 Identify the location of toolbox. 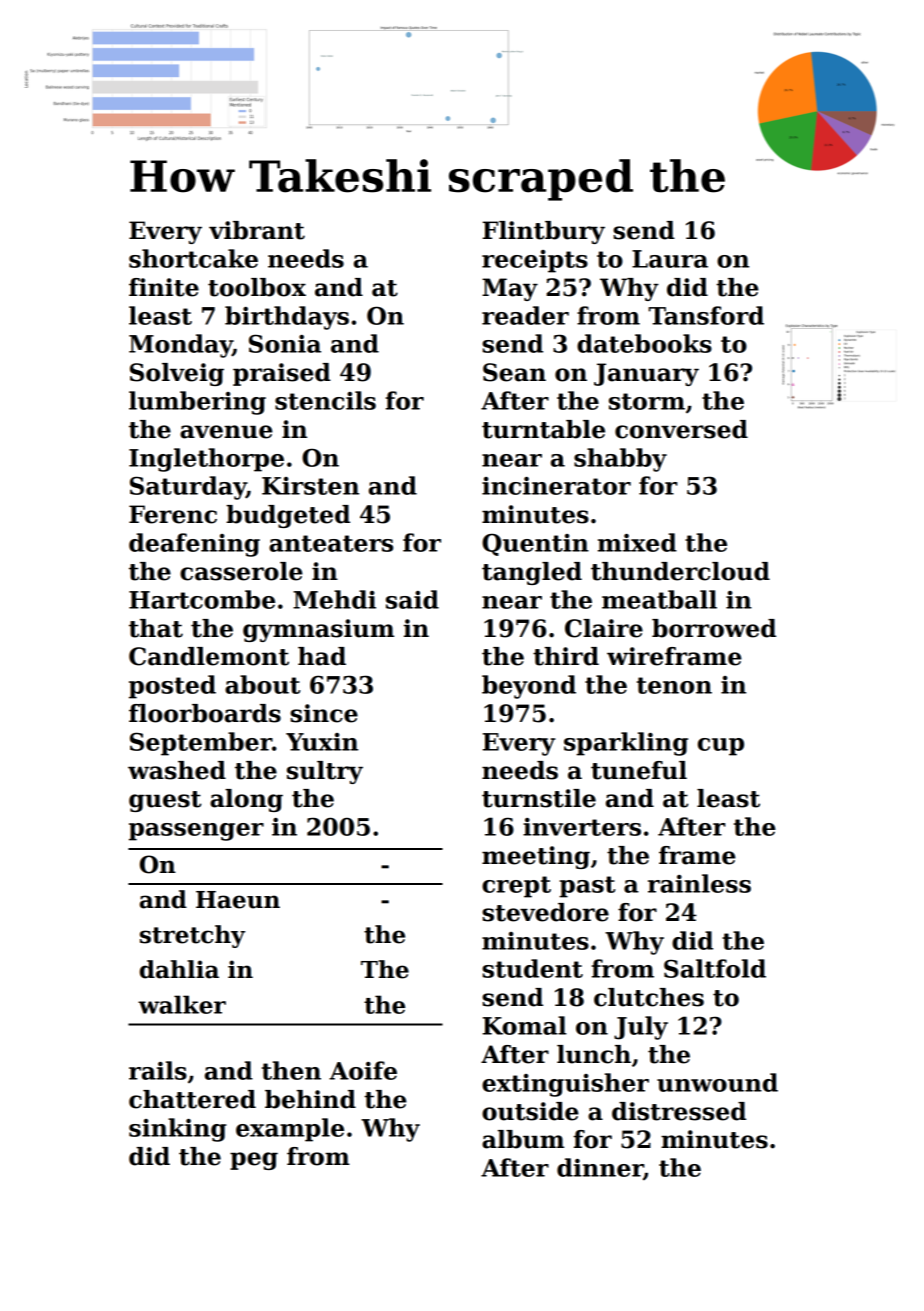
(257, 287).
